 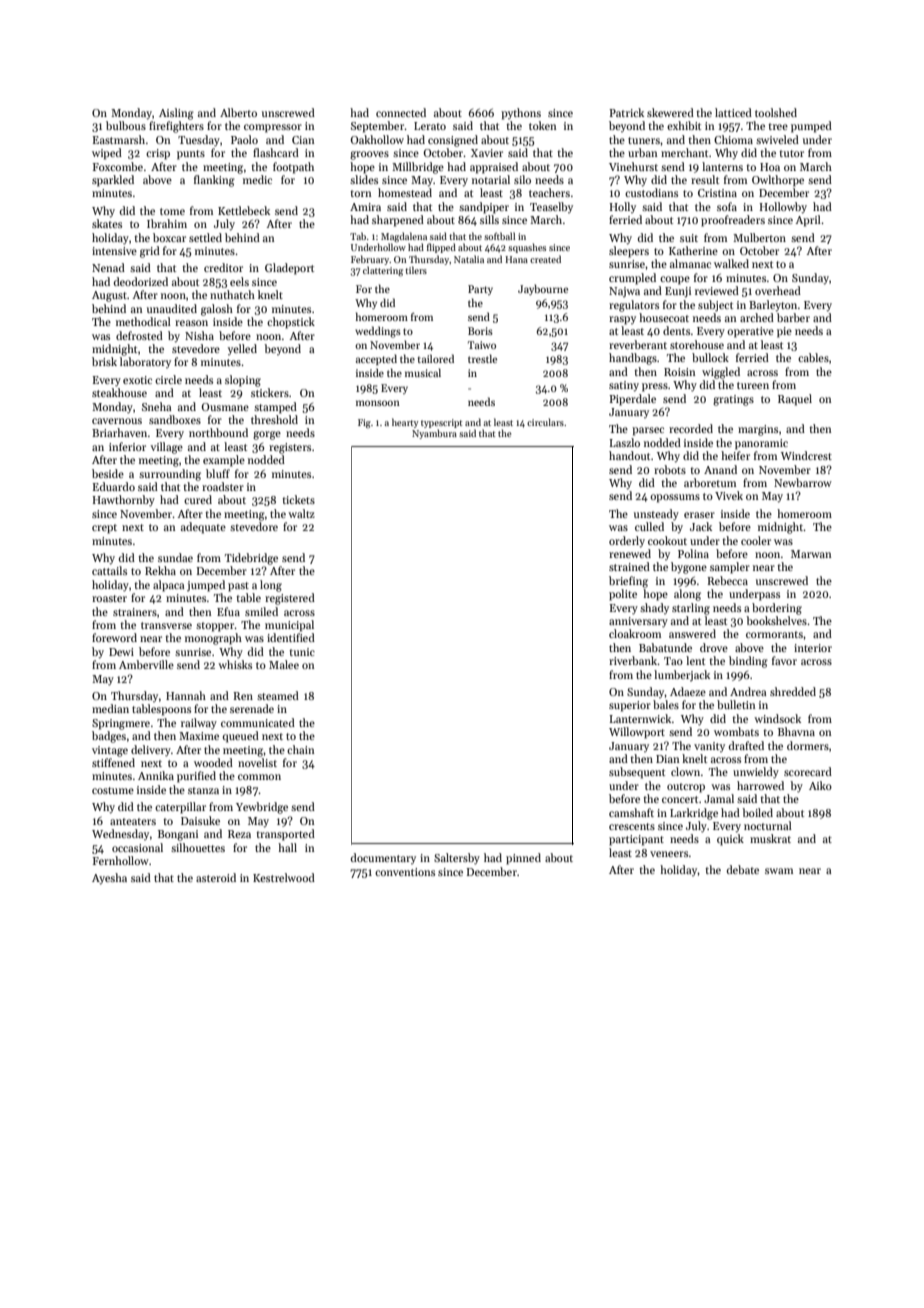 What do you see at coordinates (126, 125) in the screenshot?
I see `bulbous` at bounding box center [126, 125].
